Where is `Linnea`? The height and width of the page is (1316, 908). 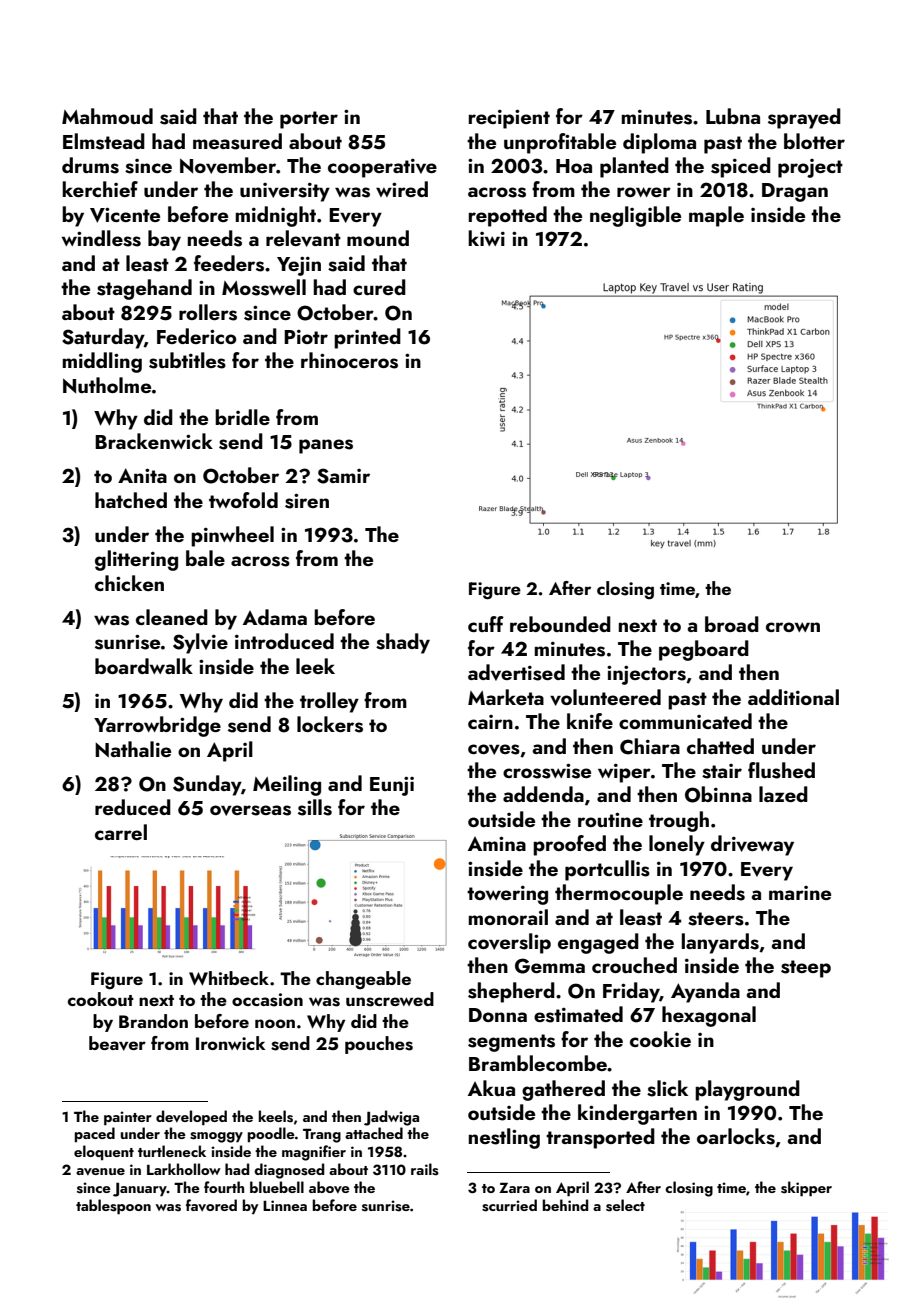
Linnea is located at coordinates (285, 1205).
